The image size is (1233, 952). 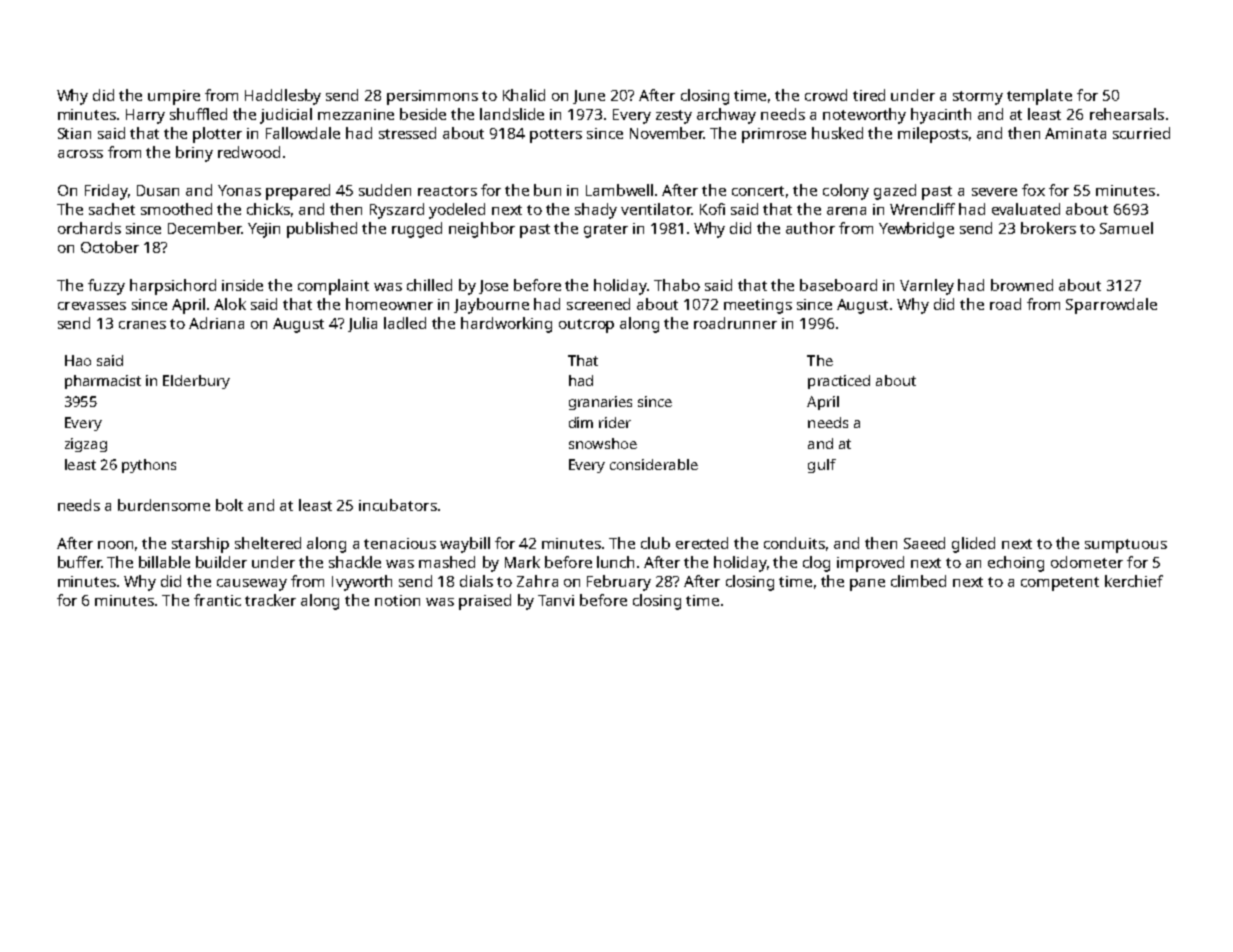 I want to click on practiced, so click(x=839, y=382).
